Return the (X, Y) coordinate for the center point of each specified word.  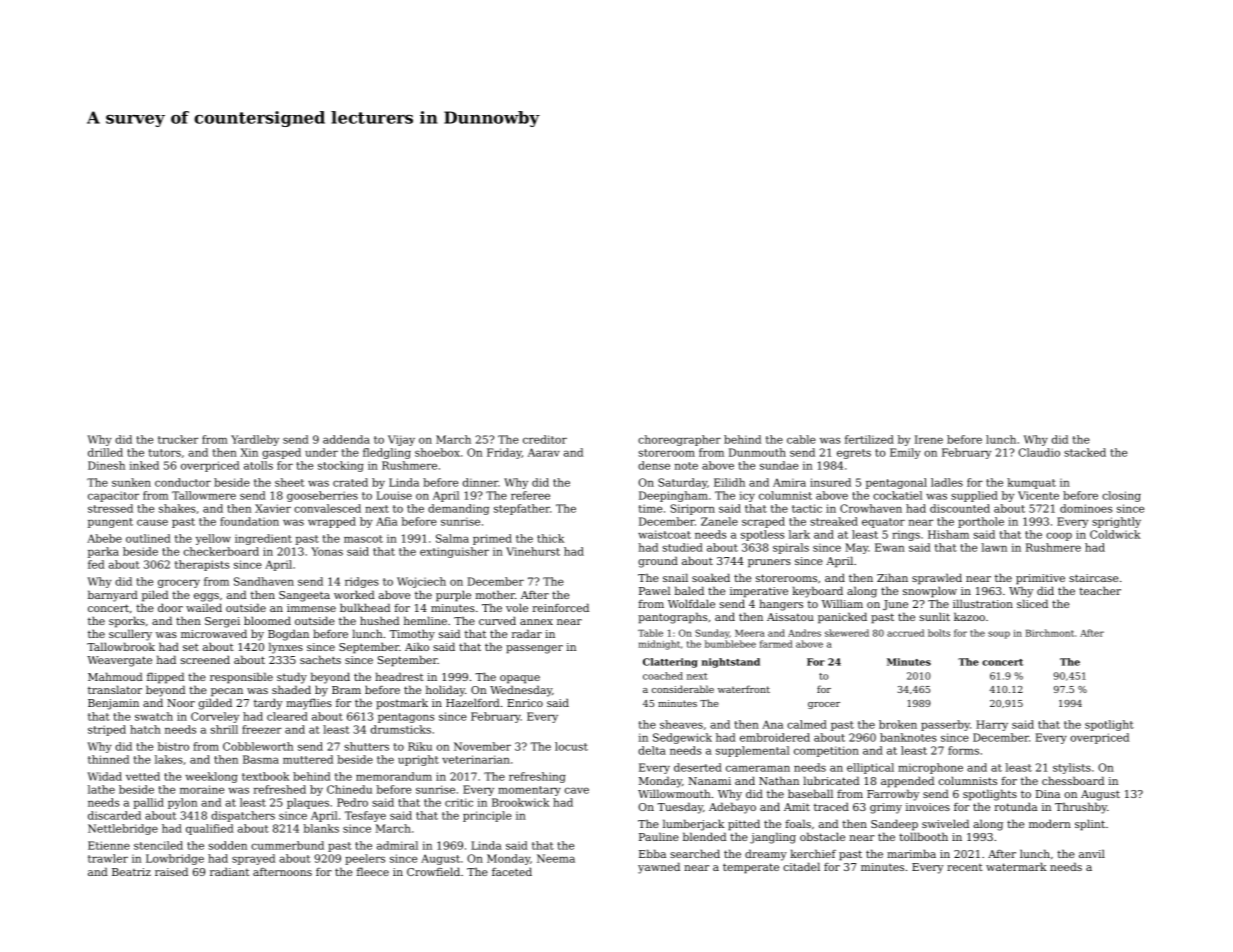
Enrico (525, 703)
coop (1059, 536)
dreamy (766, 855)
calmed (807, 724)
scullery (130, 635)
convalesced (327, 508)
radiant (229, 871)
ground (658, 562)
